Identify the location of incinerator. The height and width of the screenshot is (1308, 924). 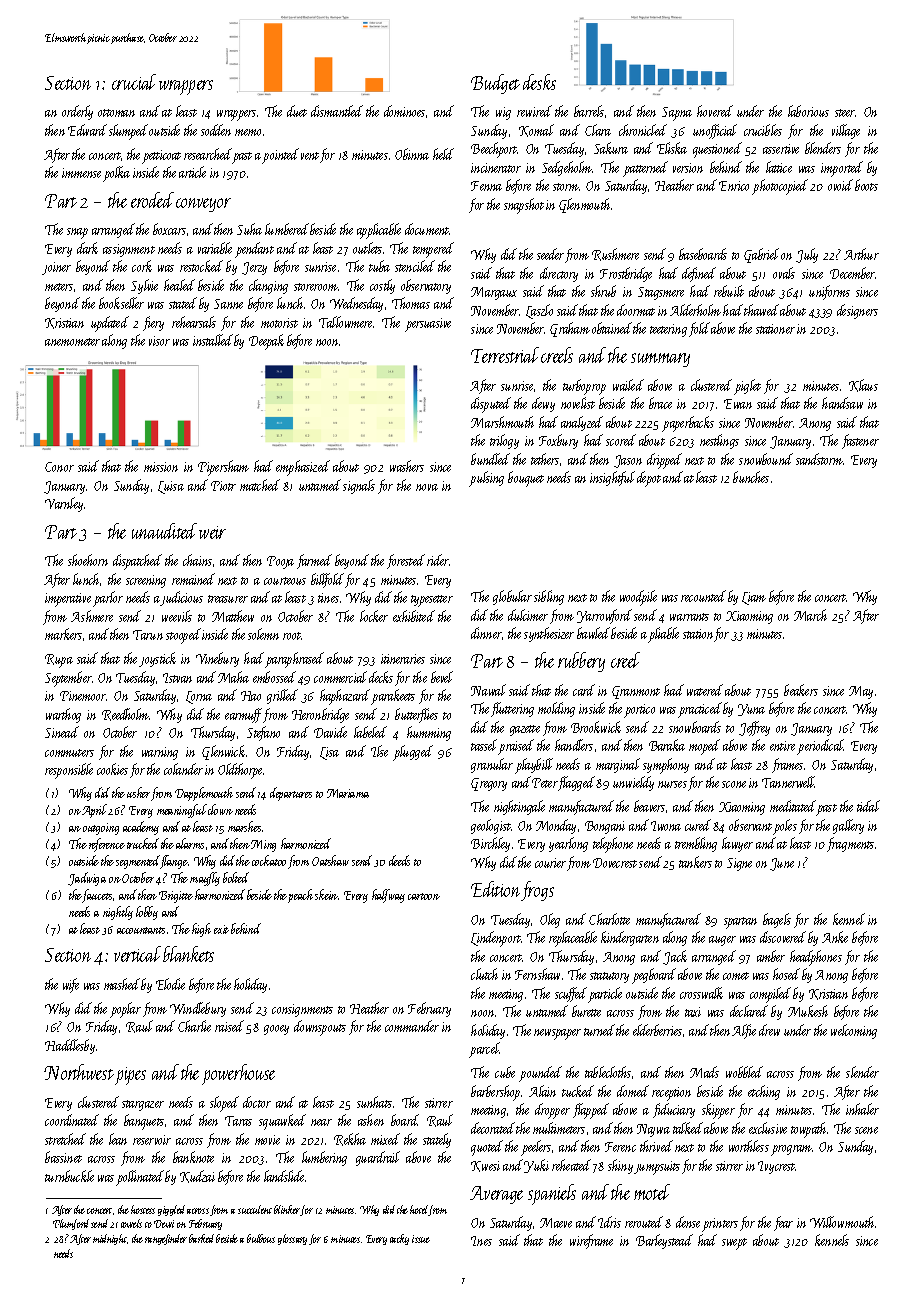
(496, 168).
